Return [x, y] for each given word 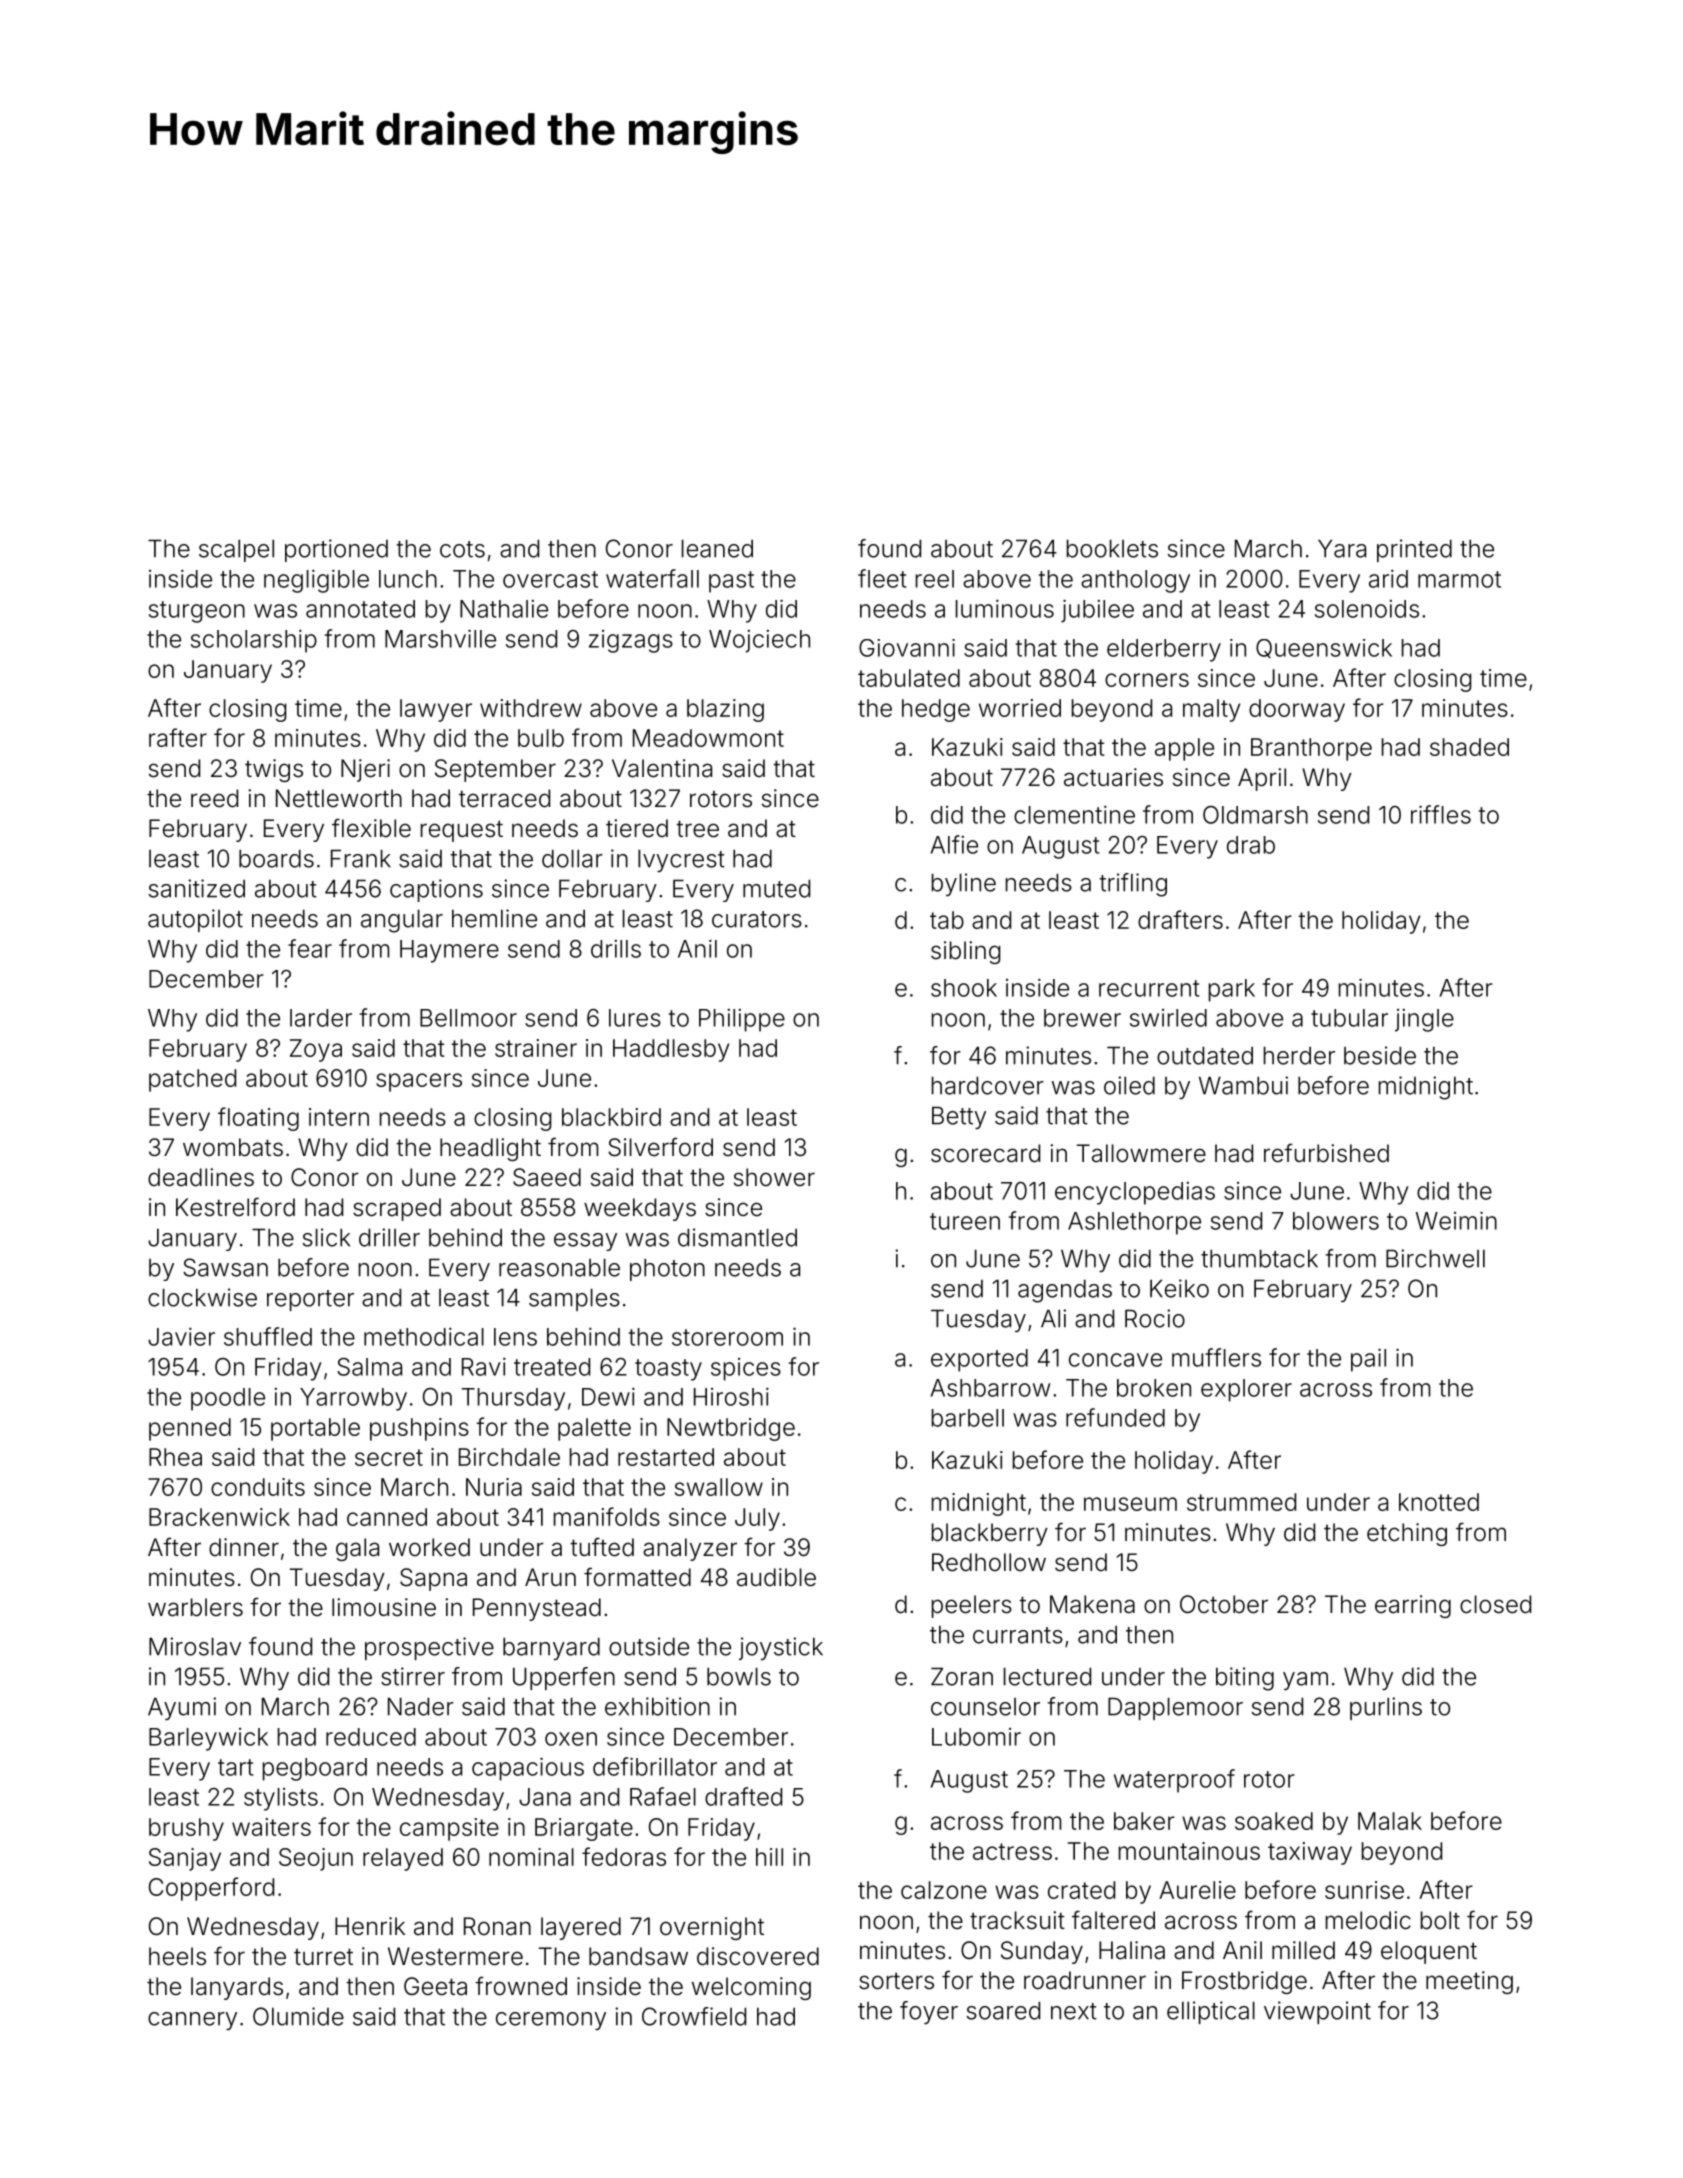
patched [192, 1080]
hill [769, 1857]
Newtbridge [731, 1429]
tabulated [909, 678]
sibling [965, 952]
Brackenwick [219, 1517]
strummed [1241, 1502]
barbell [968, 1418]
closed [1495, 1604]
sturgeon [197, 612]
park [1232, 990]
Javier [181, 1336]
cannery [192, 2021]
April [1262, 779]
